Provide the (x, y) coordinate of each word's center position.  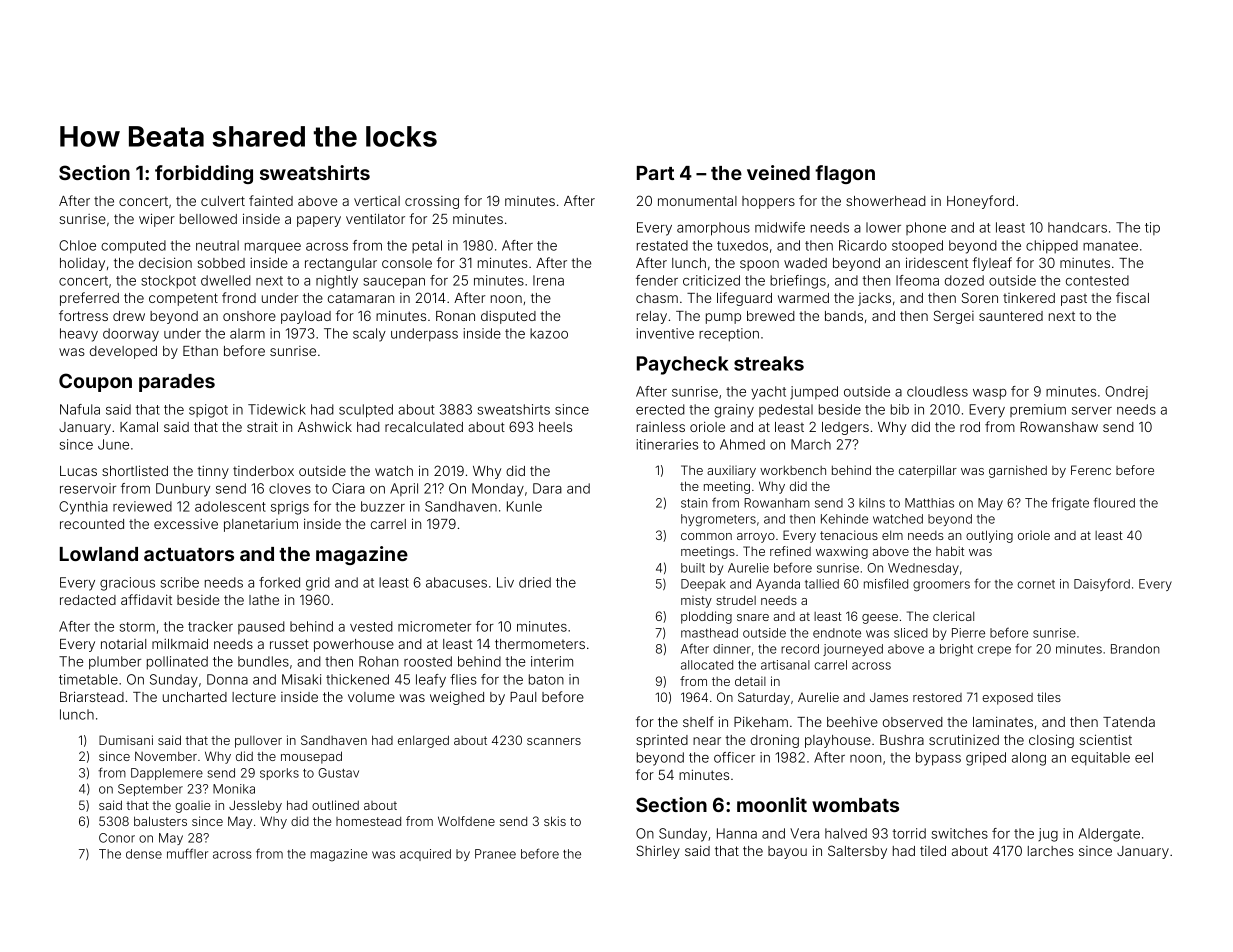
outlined (335, 805)
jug (1048, 835)
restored (937, 697)
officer (734, 757)
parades (177, 383)
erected (660, 409)
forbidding (204, 174)
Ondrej (1126, 393)
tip (1152, 228)
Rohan (378, 661)
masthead (709, 633)
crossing (432, 202)
